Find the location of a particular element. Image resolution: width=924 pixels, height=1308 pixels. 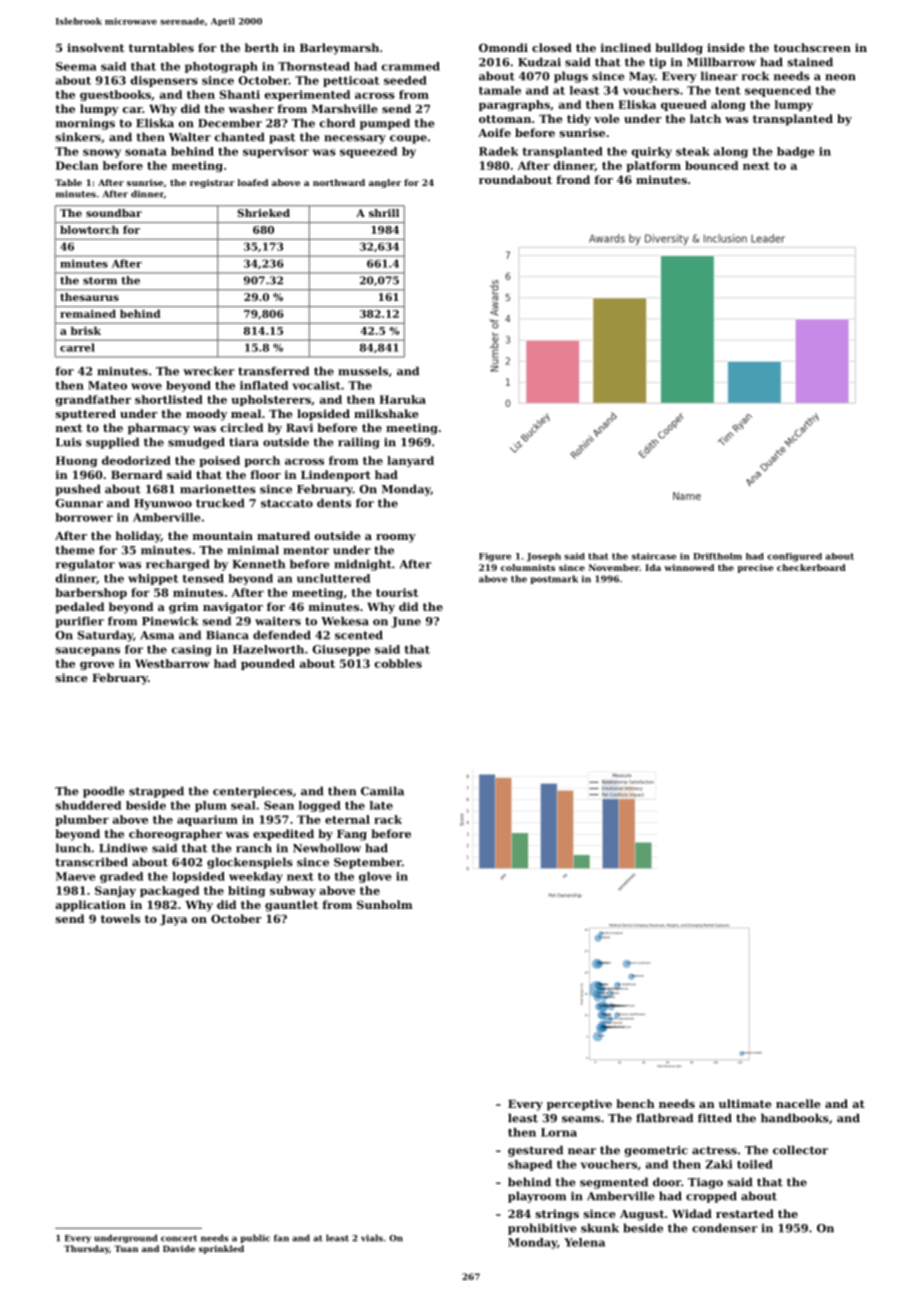

transcribed is located at coordinates (91, 862).
